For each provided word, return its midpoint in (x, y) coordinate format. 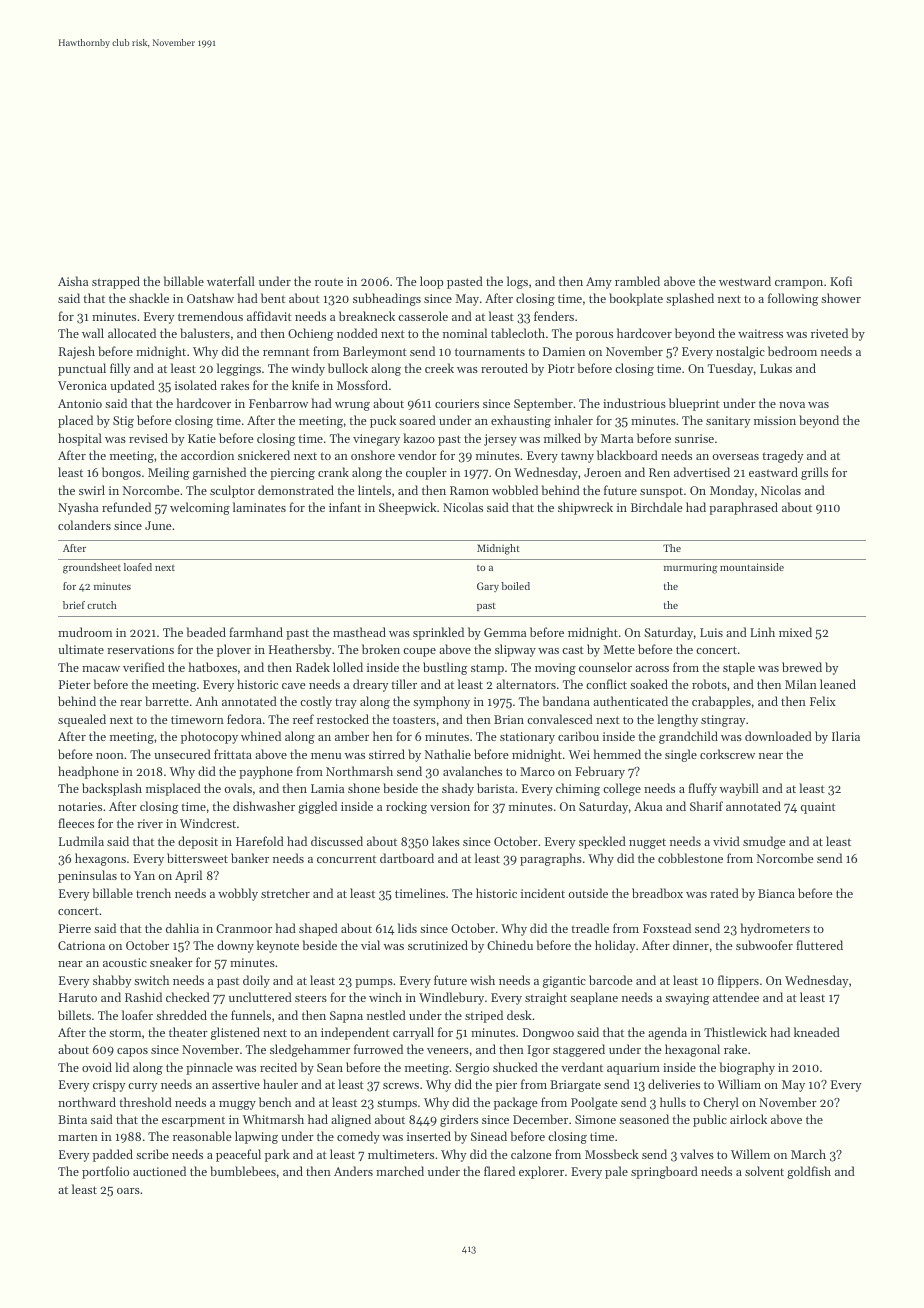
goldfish (809, 1172)
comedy (358, 1137)
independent (355, 1033)
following (793, 299)
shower (841, 298)
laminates (259, 507)
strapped (116, 282)
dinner (691, 945)
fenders (554, 316)
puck (383, 421)
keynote (278, 946)
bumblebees (243, 1171)
